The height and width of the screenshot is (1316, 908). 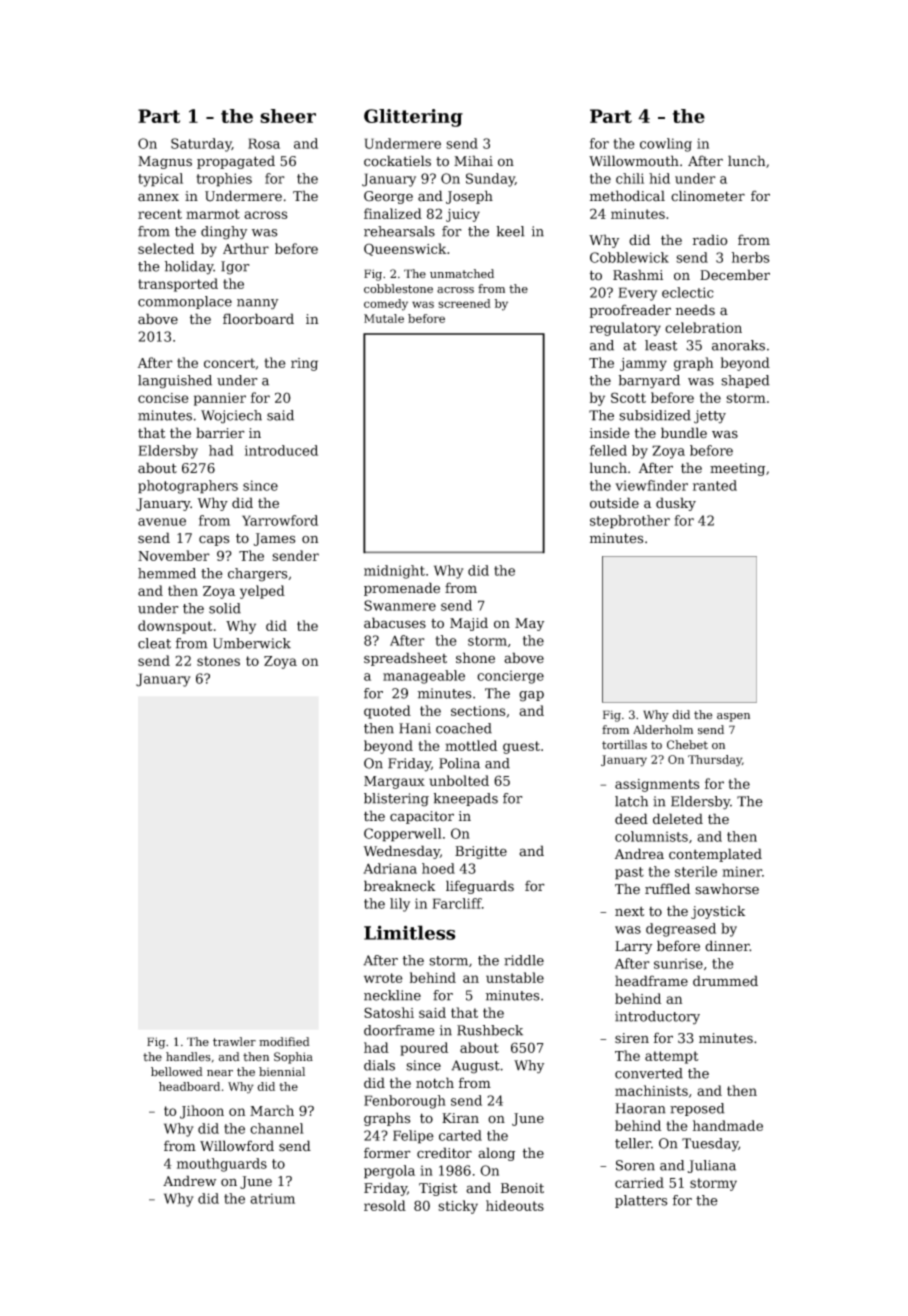 I want to click on handles, so click(x=188, y=1056).
